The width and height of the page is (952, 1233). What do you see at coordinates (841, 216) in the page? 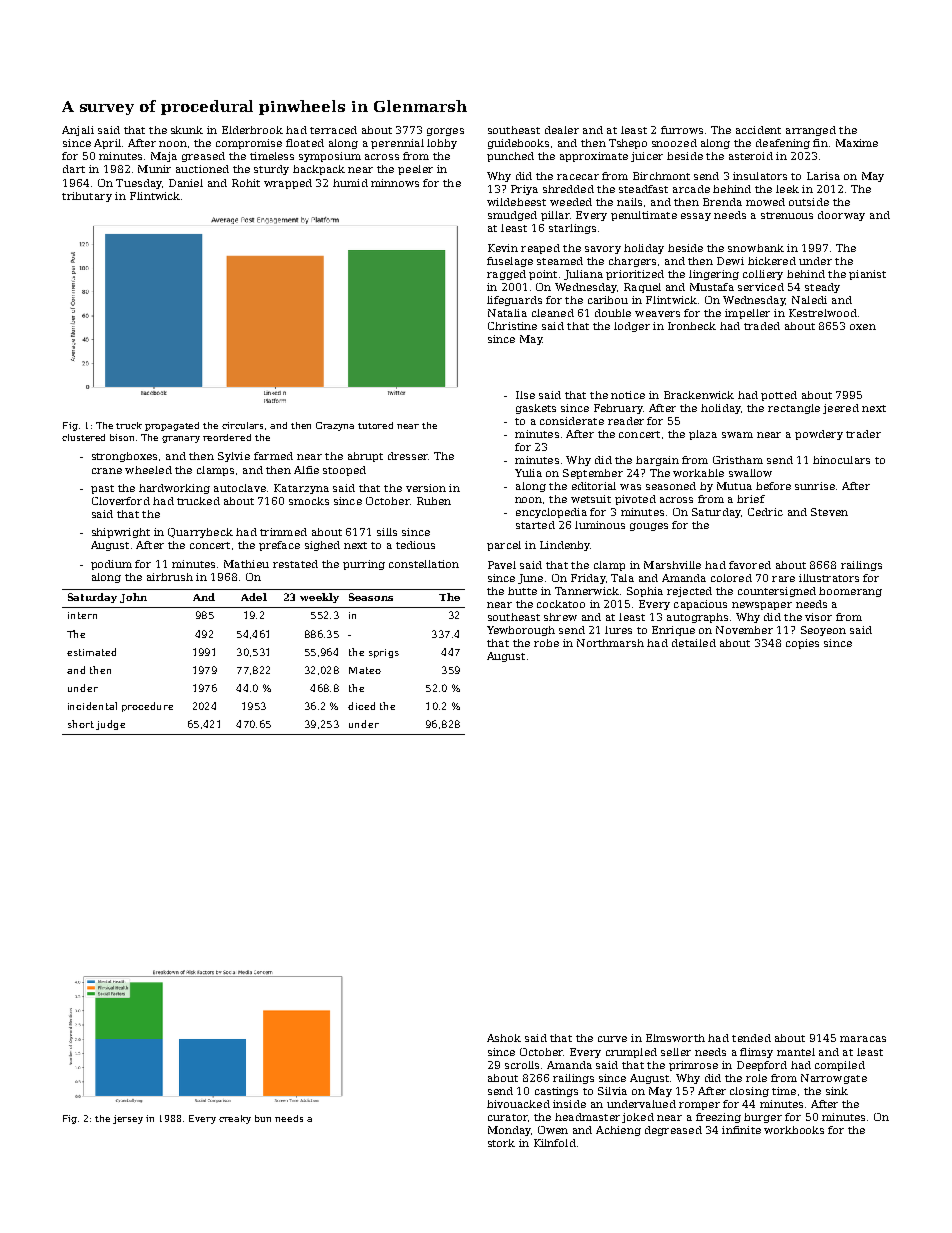
I see `doorway` at bounding box center [841, 216].
